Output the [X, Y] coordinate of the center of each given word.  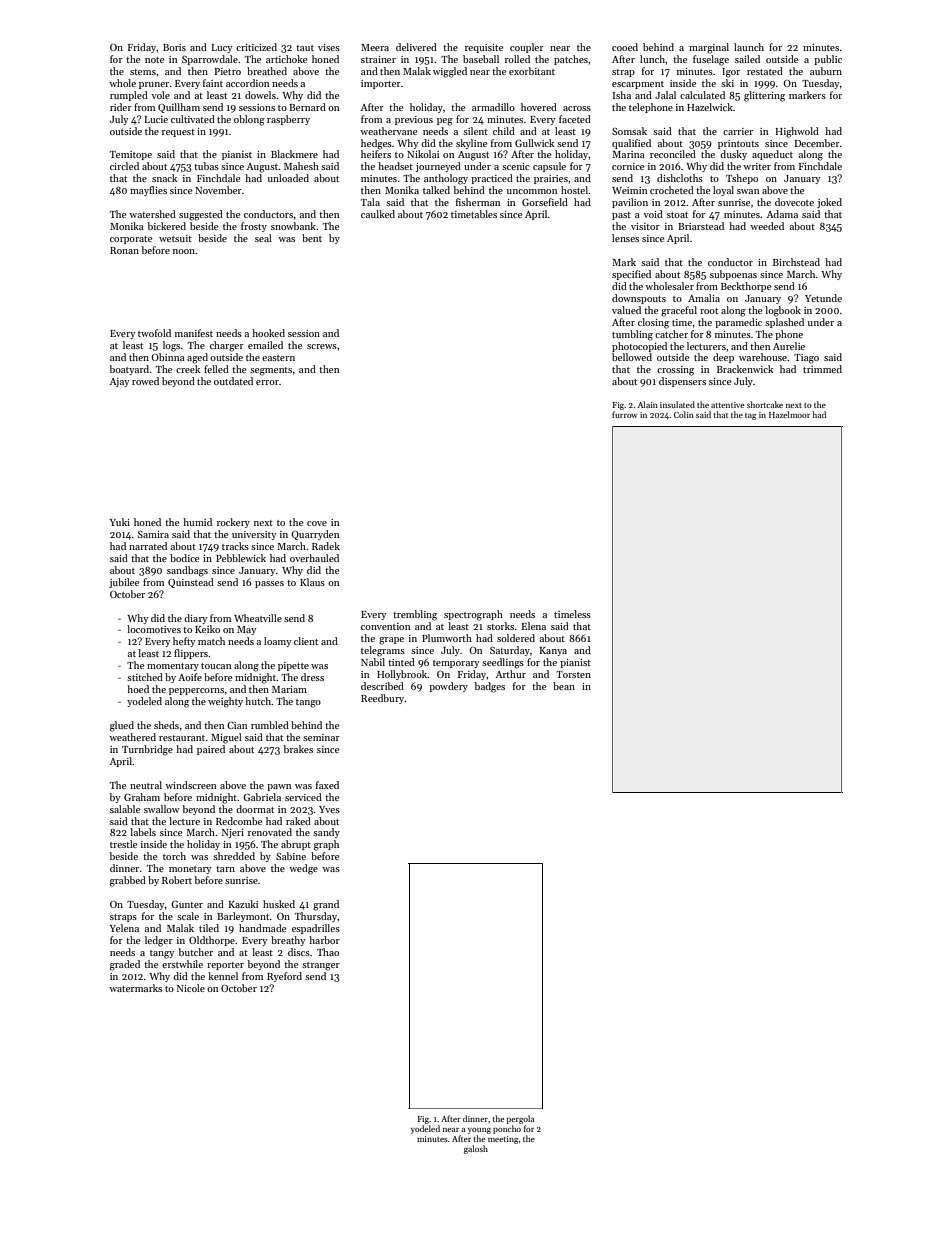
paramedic [738, 323]
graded [125, 965]
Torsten [573, 674]
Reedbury [383, 699]
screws [322, 346]
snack [164, 178]
